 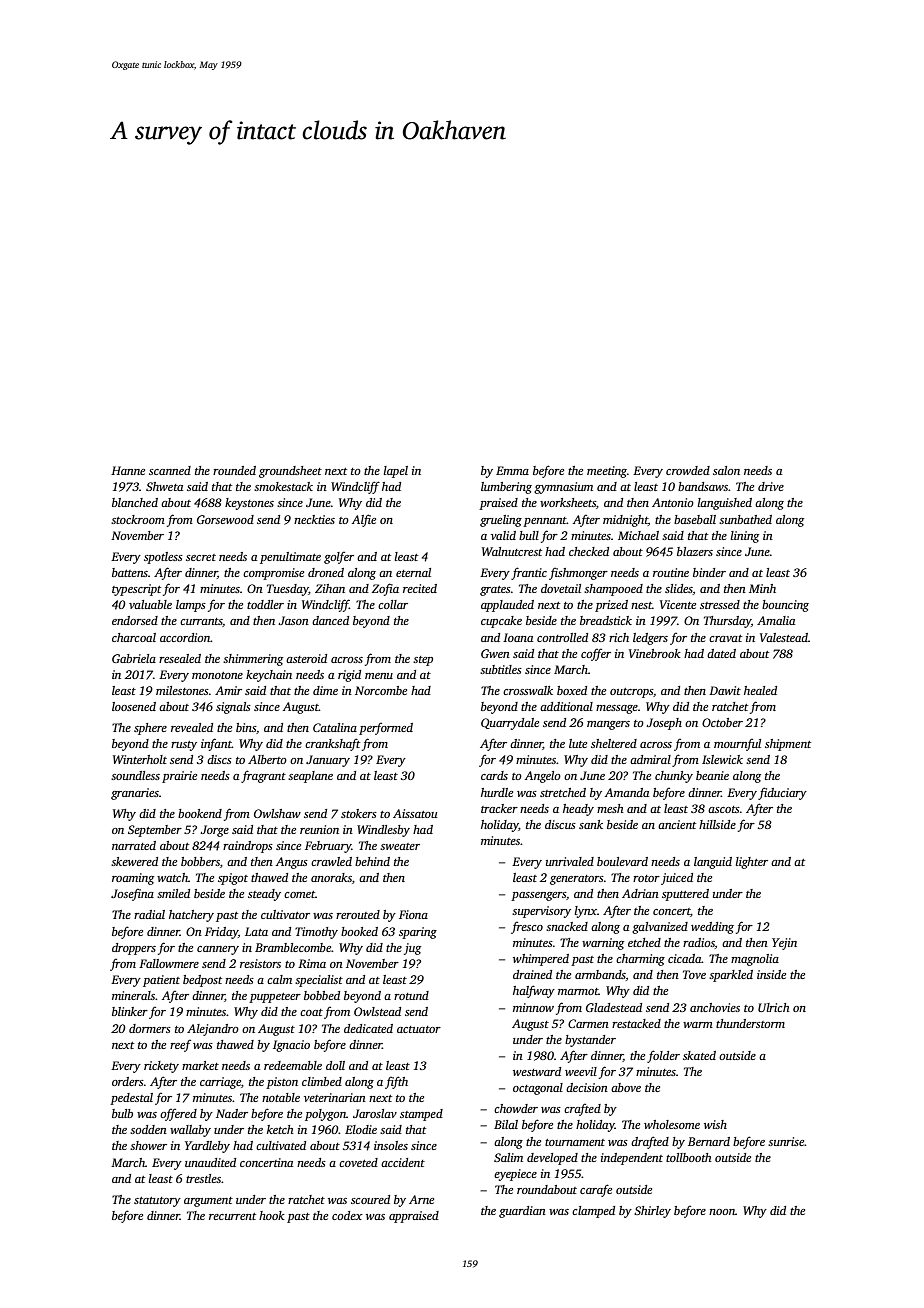 I want to click on redeemable, so click(x=293, y=1065).
